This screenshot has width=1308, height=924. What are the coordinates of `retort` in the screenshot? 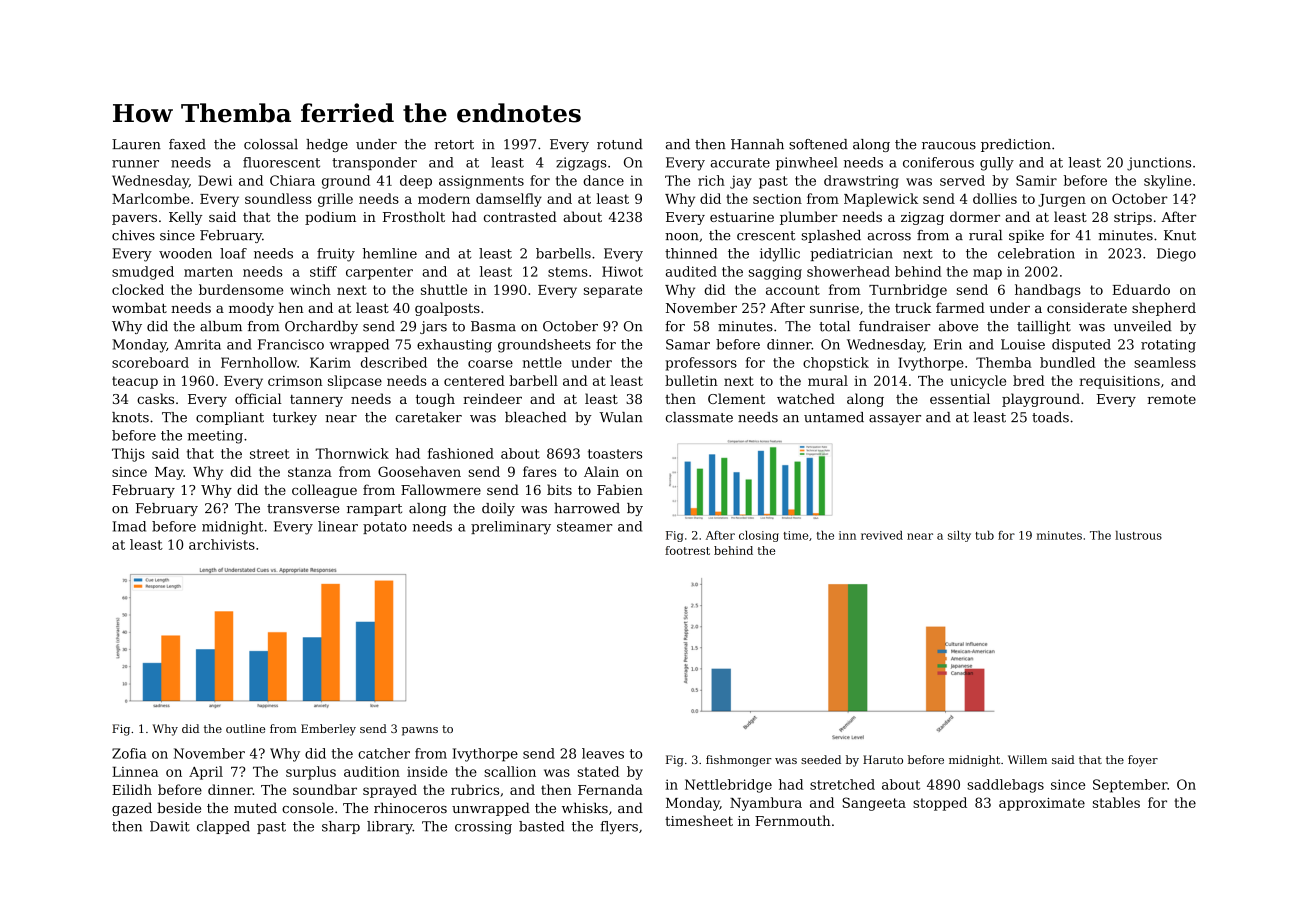 It's located at (454, 145).
